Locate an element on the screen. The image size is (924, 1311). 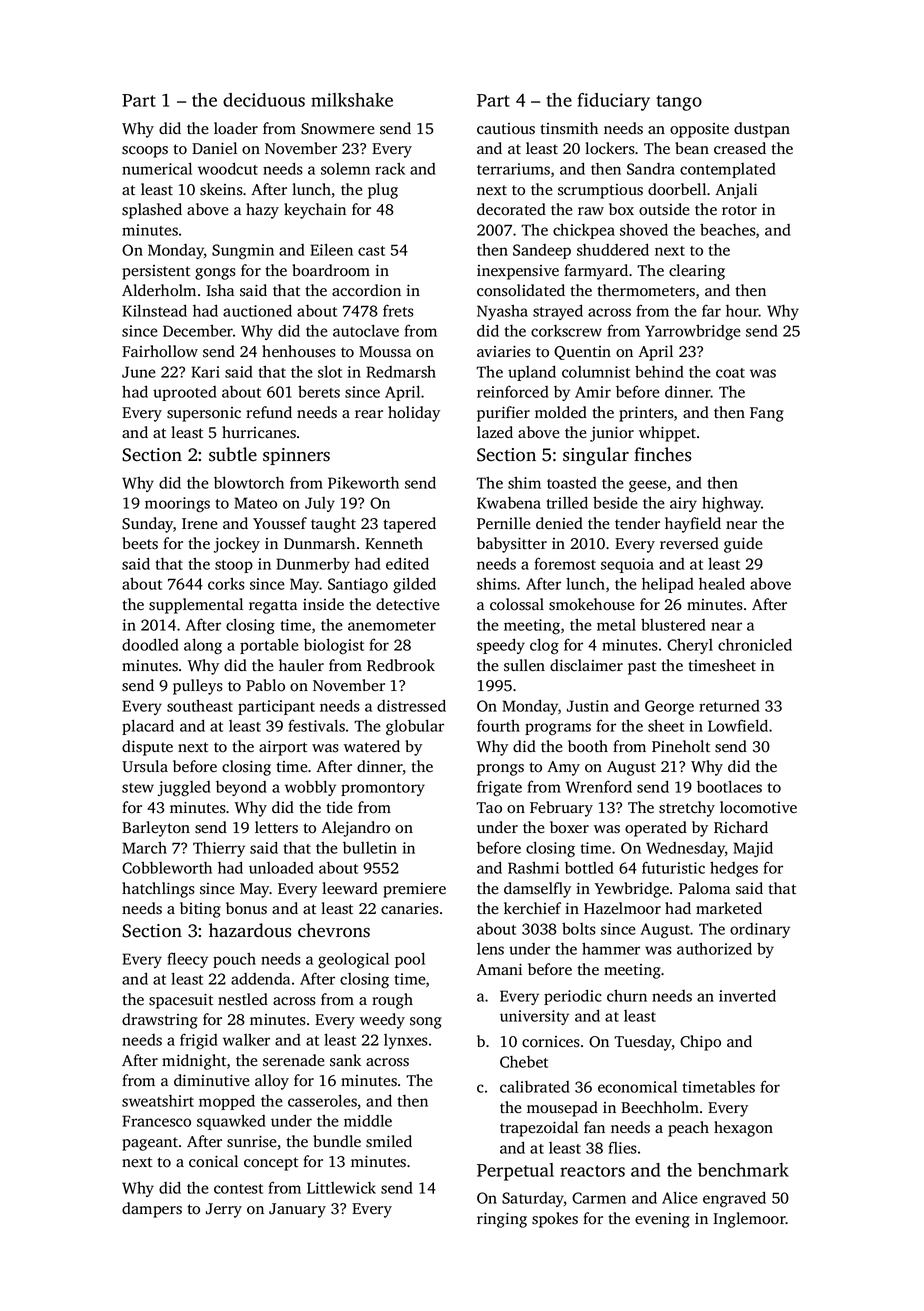
premiere is located at coordinates (414, 890).
